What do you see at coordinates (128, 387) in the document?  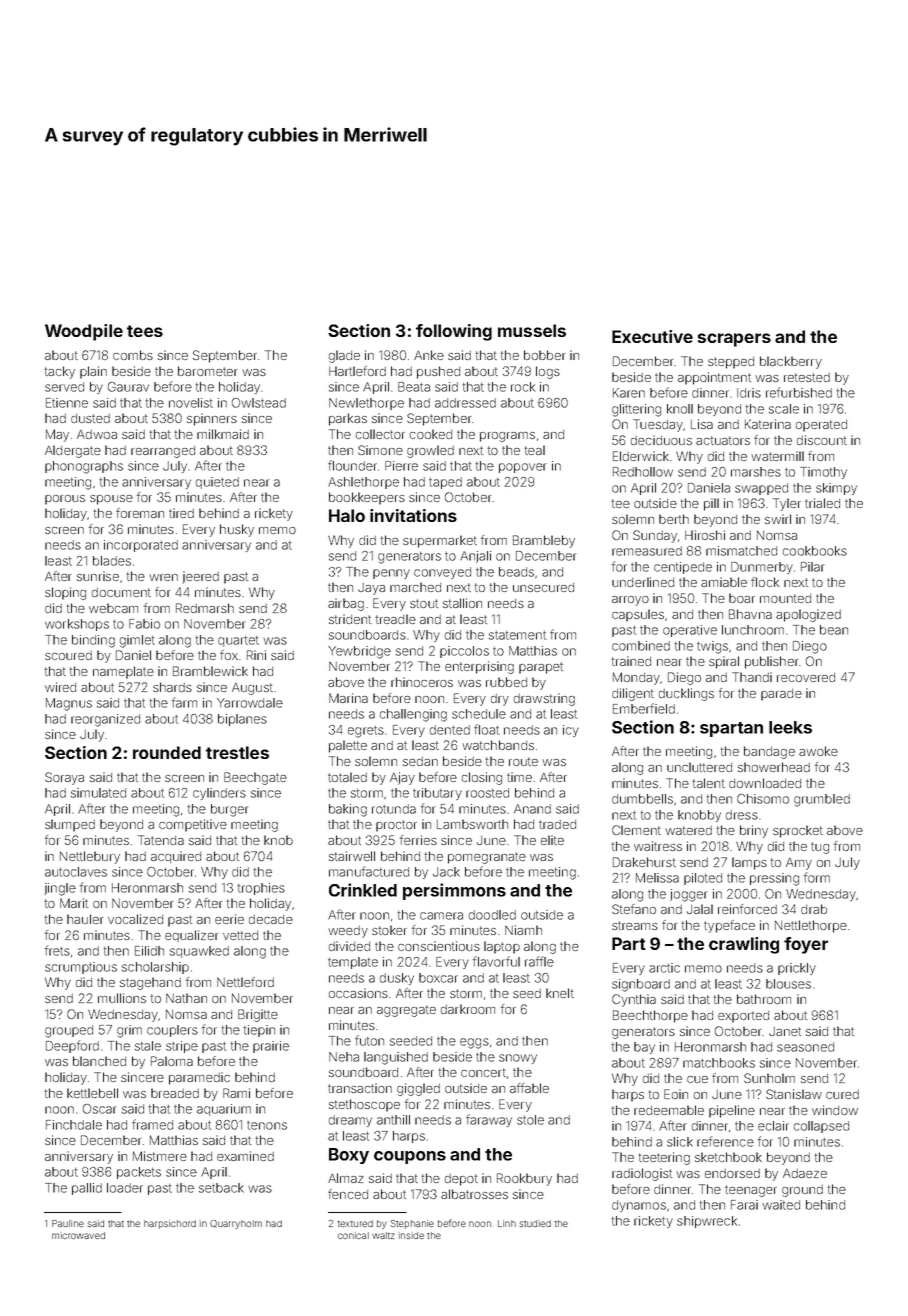 I see `Gaurav` at bounding box center [128, 387].
